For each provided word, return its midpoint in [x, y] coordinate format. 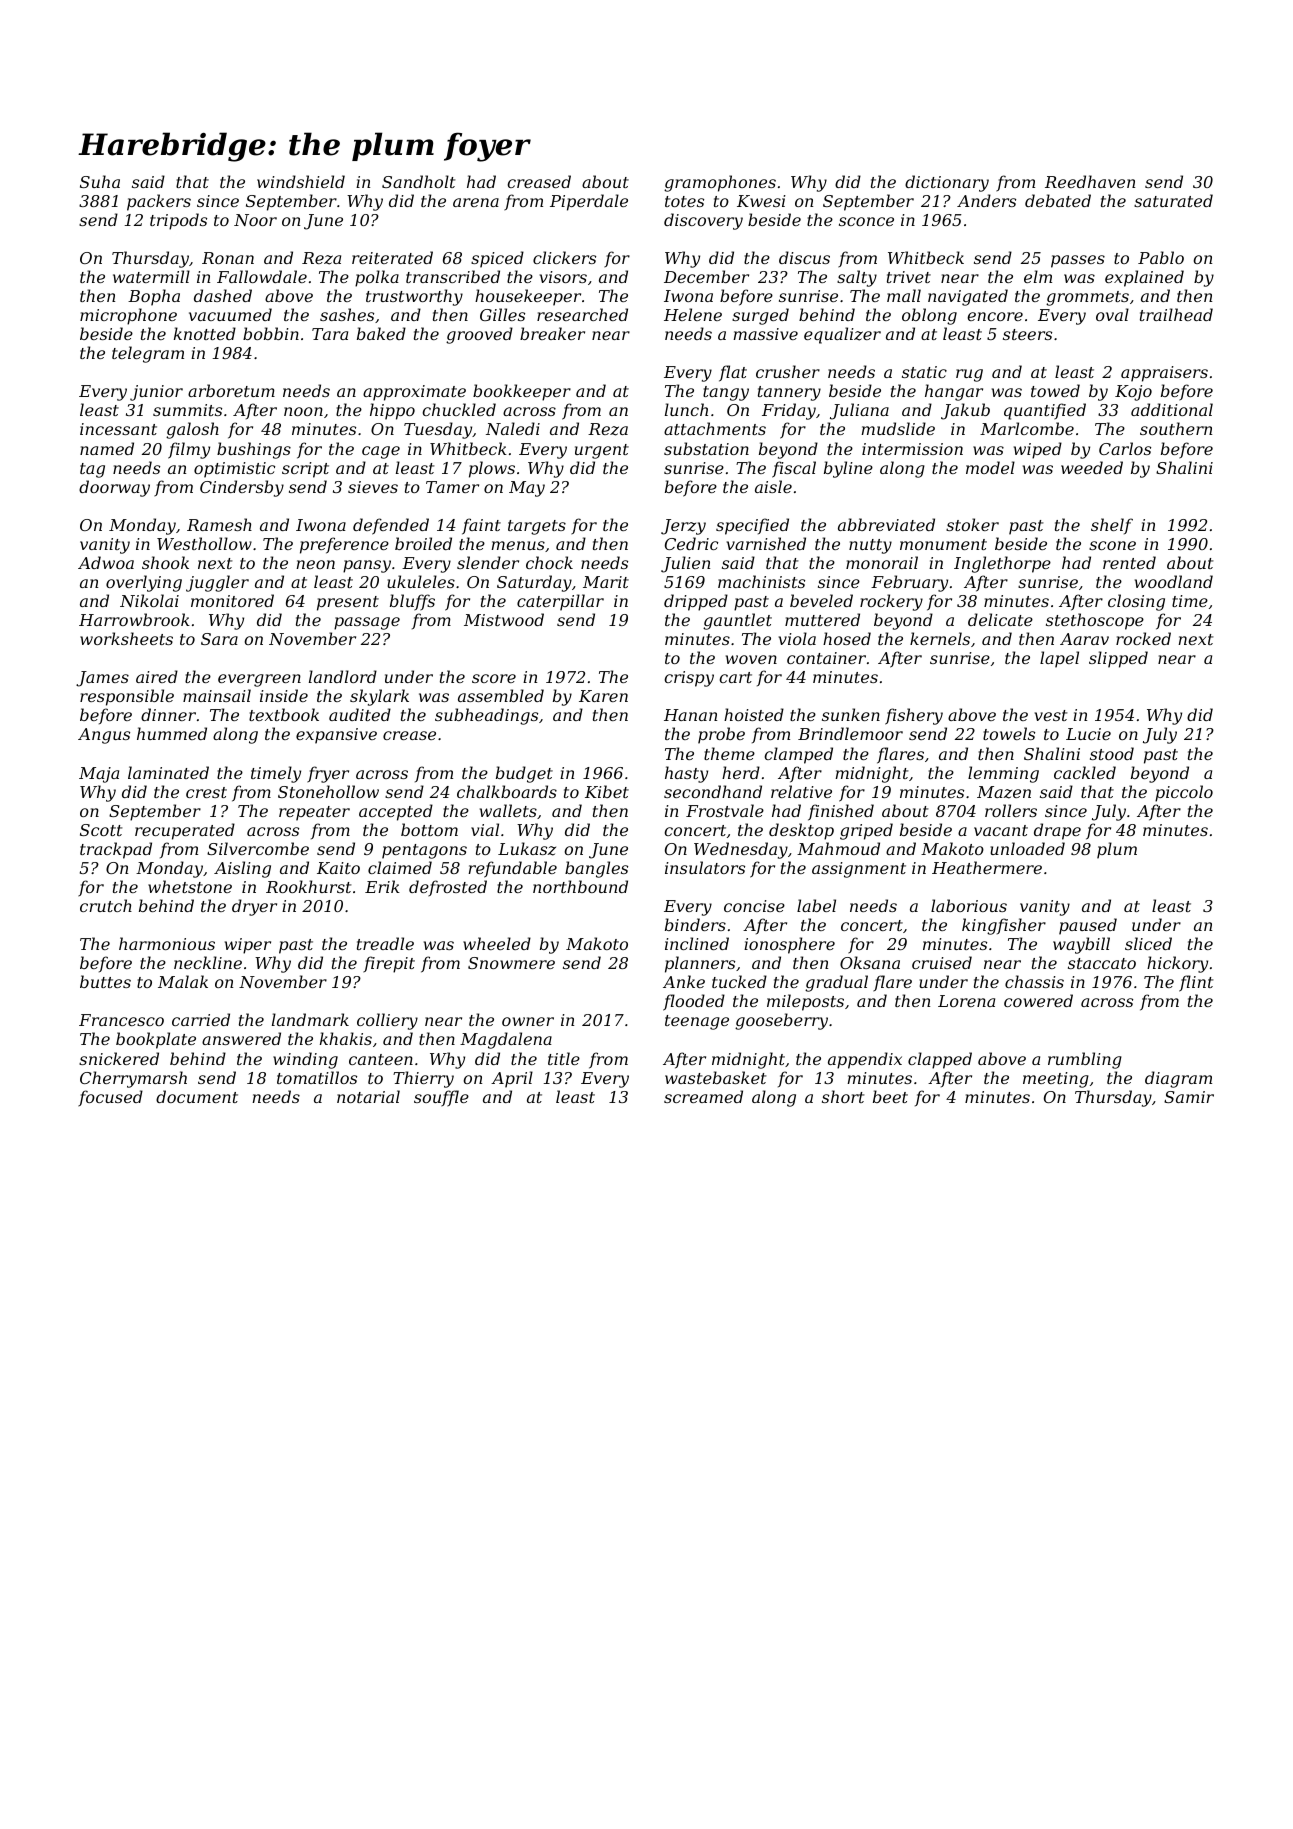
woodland [1174, 581]
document [197, 1096]
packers [159, 202]
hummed [172, 733]
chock [549, 562]
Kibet [607, 791]
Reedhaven [1090, 181]
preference [344, 545]
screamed [703, 1096]
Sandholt [418, 181]
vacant [1001, 830]
